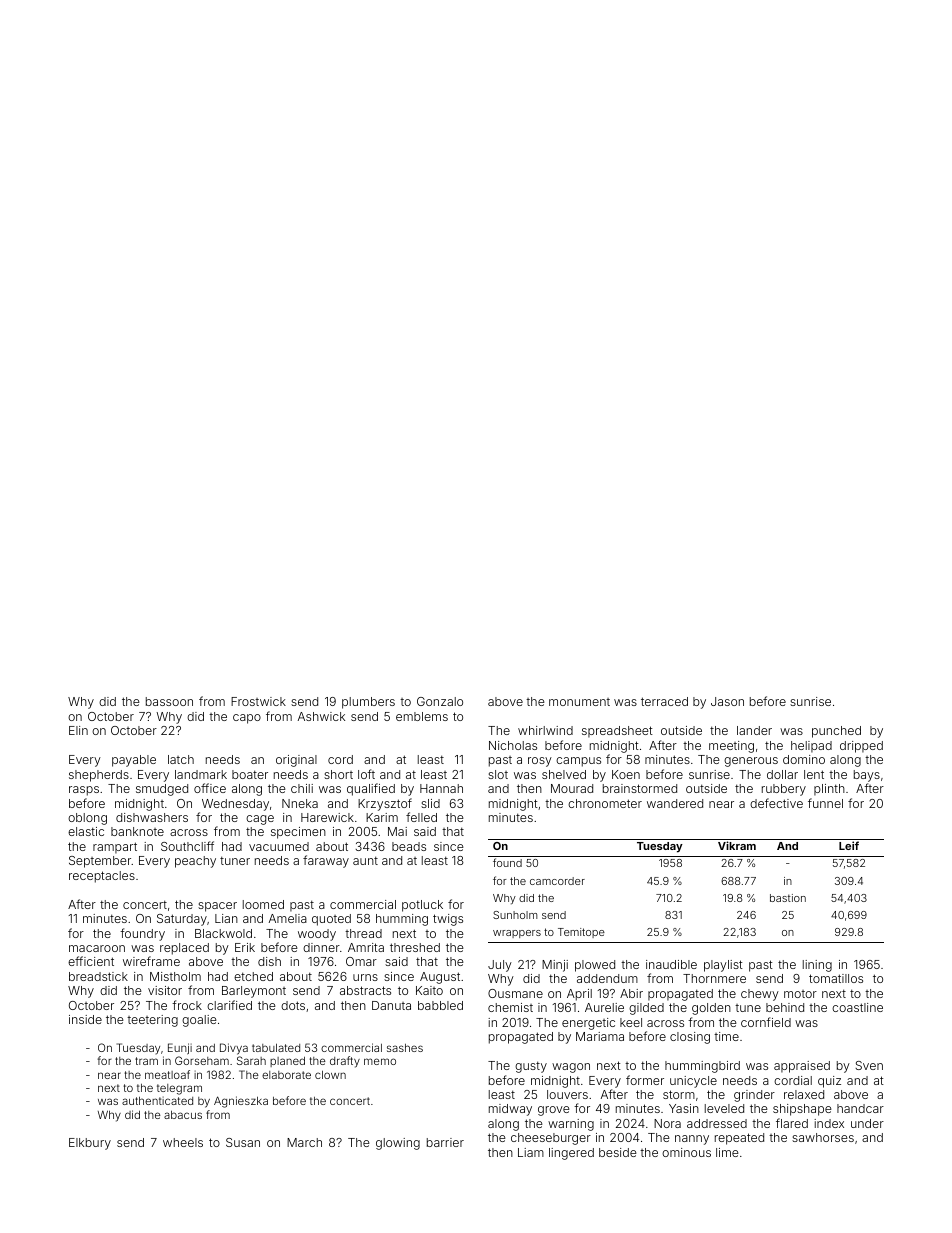 The image size is (952, 1233). What do you see at coordinates (578, 762) in the page?
I see `campus` at bounding box center [578, 762].
